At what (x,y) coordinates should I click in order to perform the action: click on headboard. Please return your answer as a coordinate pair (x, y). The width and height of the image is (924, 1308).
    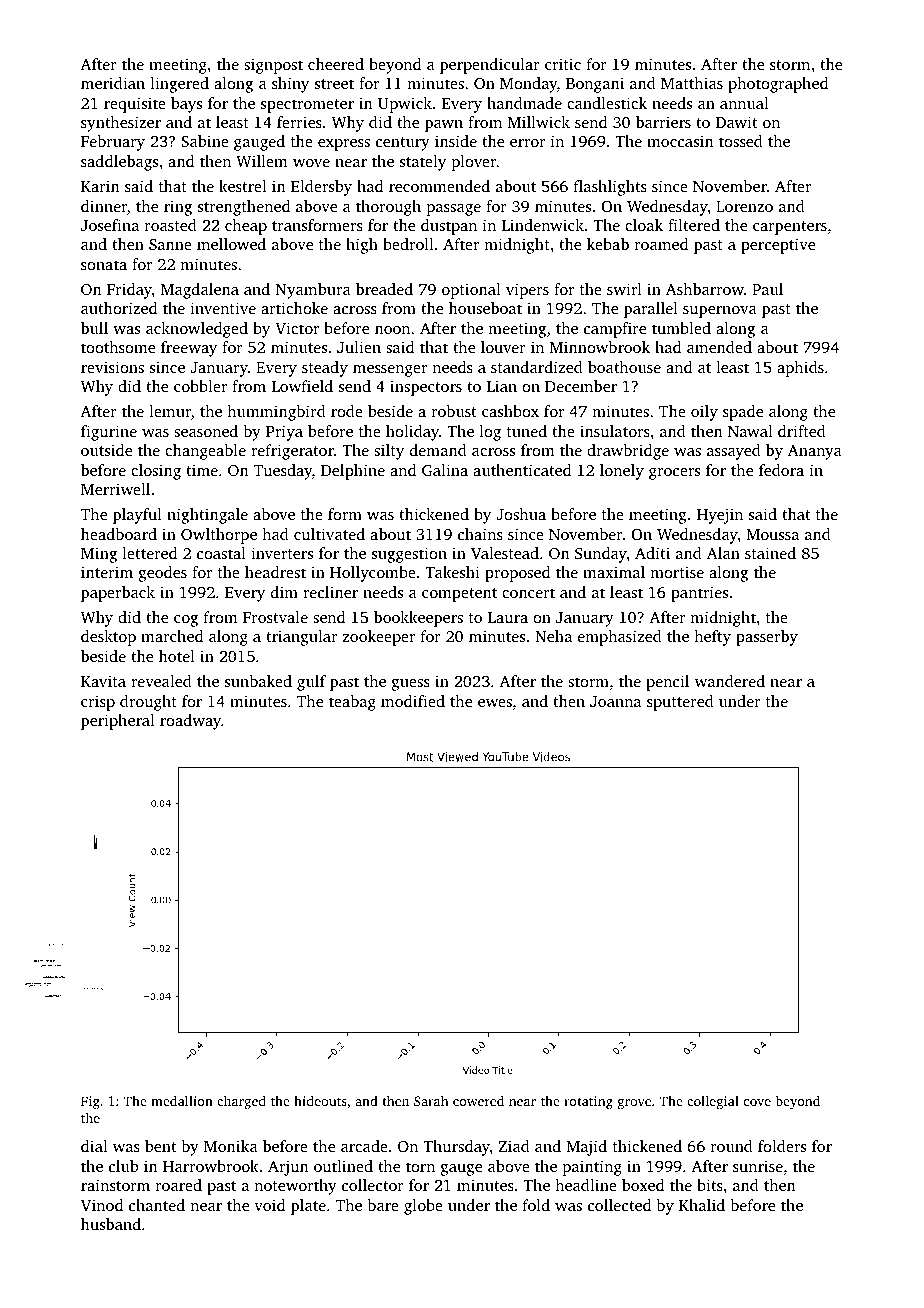
    Looking at the image, I should click on (119, 534).
